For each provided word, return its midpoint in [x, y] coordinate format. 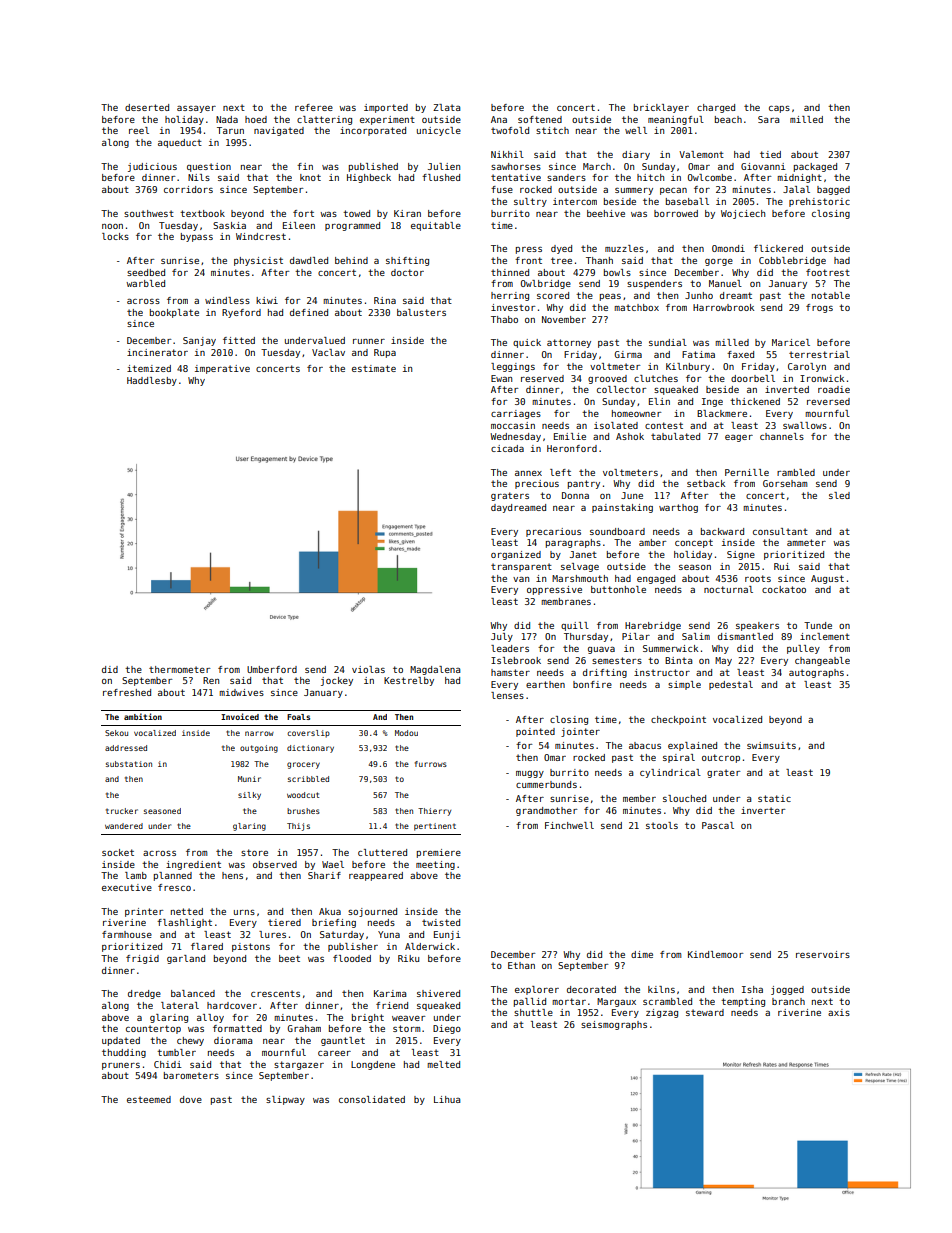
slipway [285, 1100]
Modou [406, 733]
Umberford [272, 669]
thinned [510, 272]
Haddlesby [152, 381]
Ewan [501, 378]
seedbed [146, 272]
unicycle [439, 131]
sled [839, 495]
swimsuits [771, 745]
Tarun [230, 130]
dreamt [736, 295]
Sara [769, 119]
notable [831, 295]
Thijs [298, 827]
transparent [521, 567]
